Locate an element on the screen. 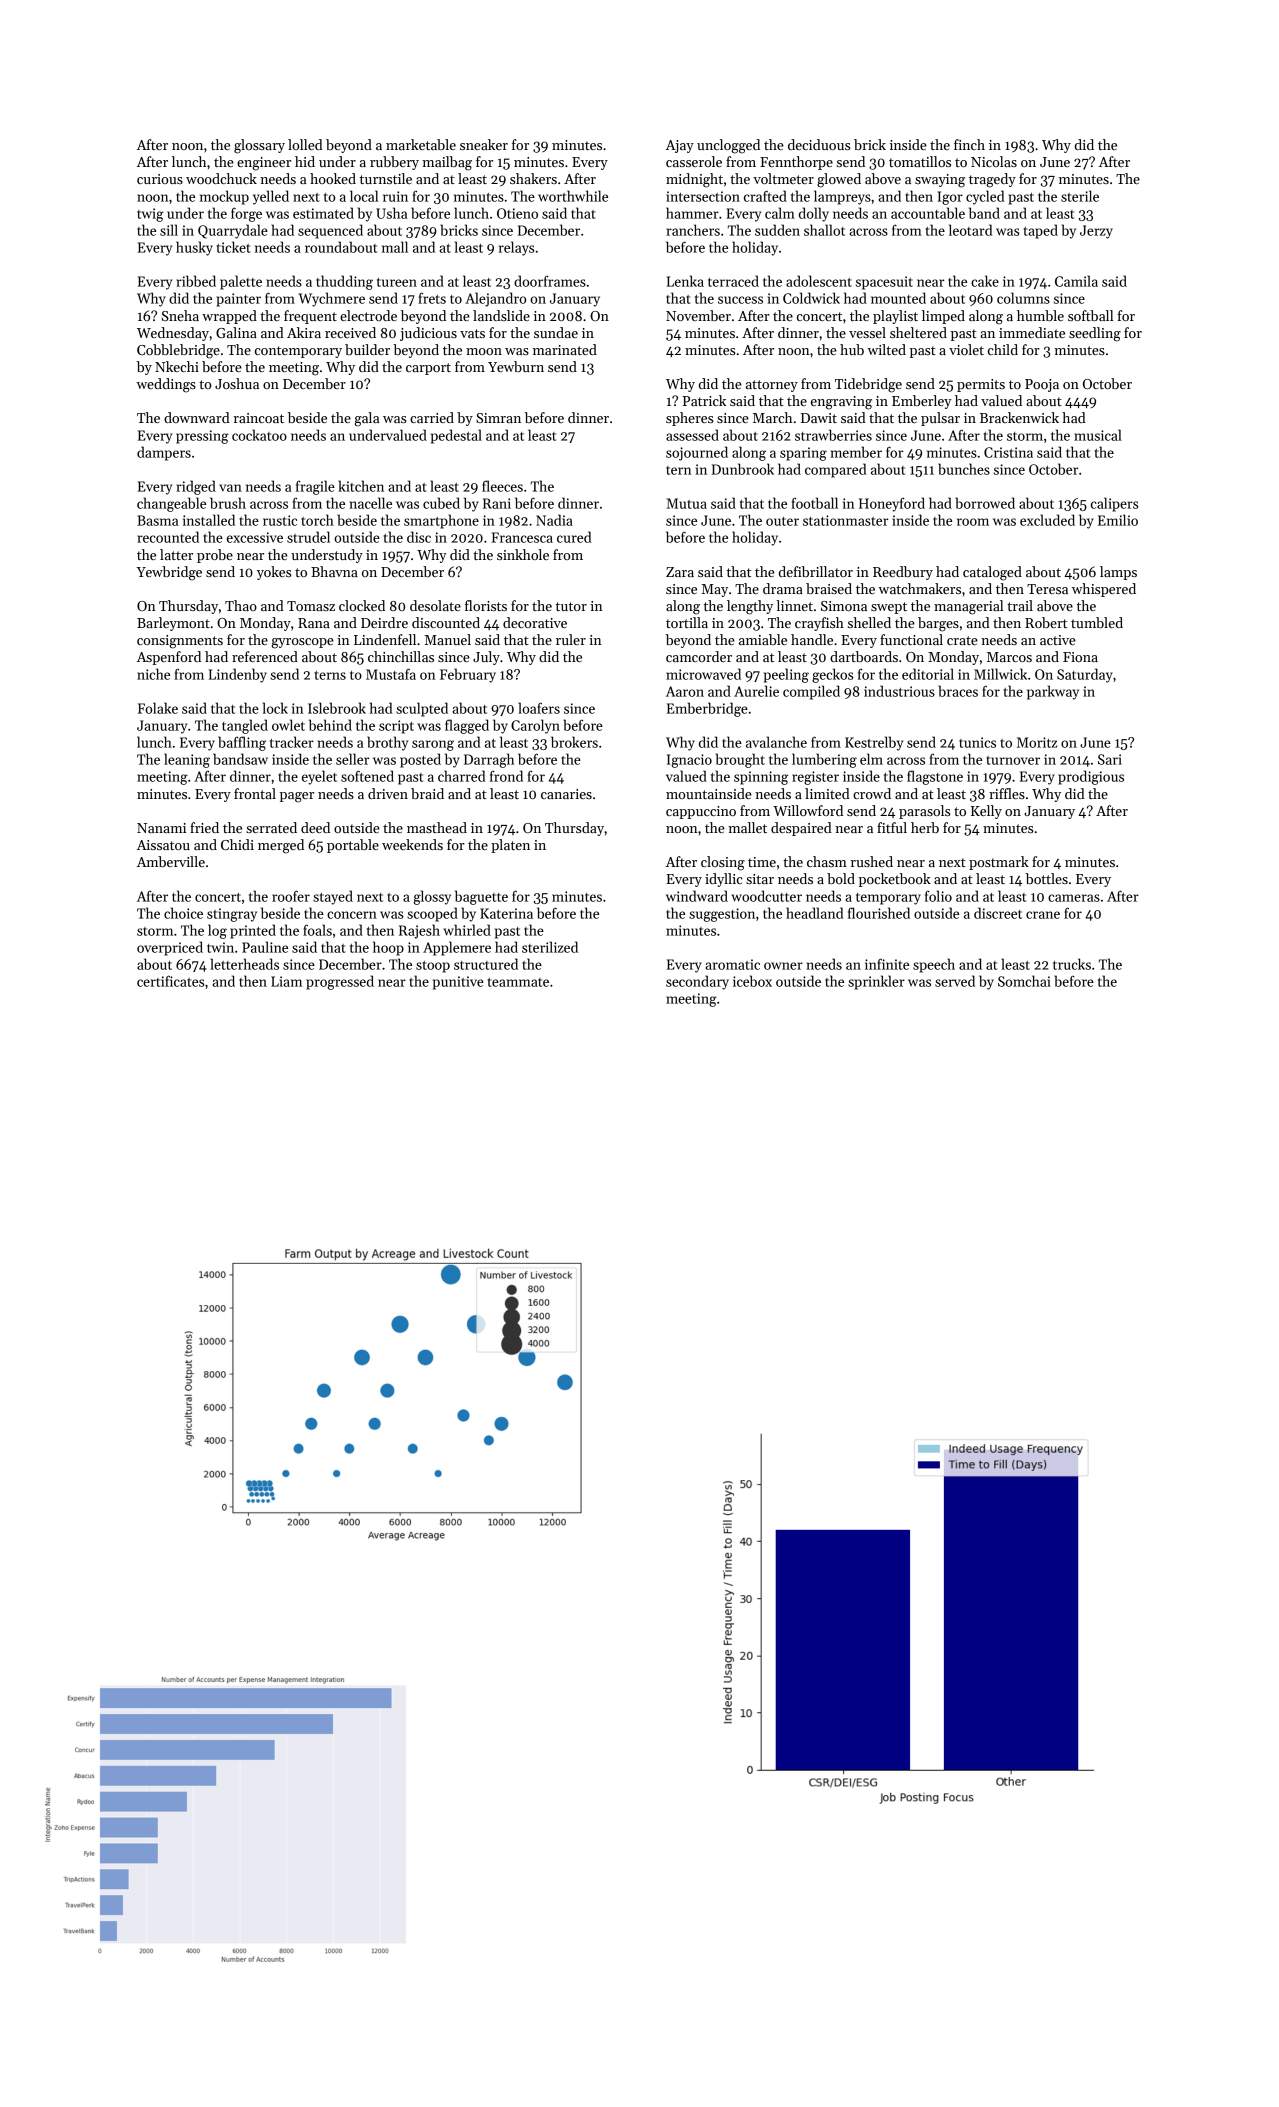  cataloged is located at coordinates (992, 573).
